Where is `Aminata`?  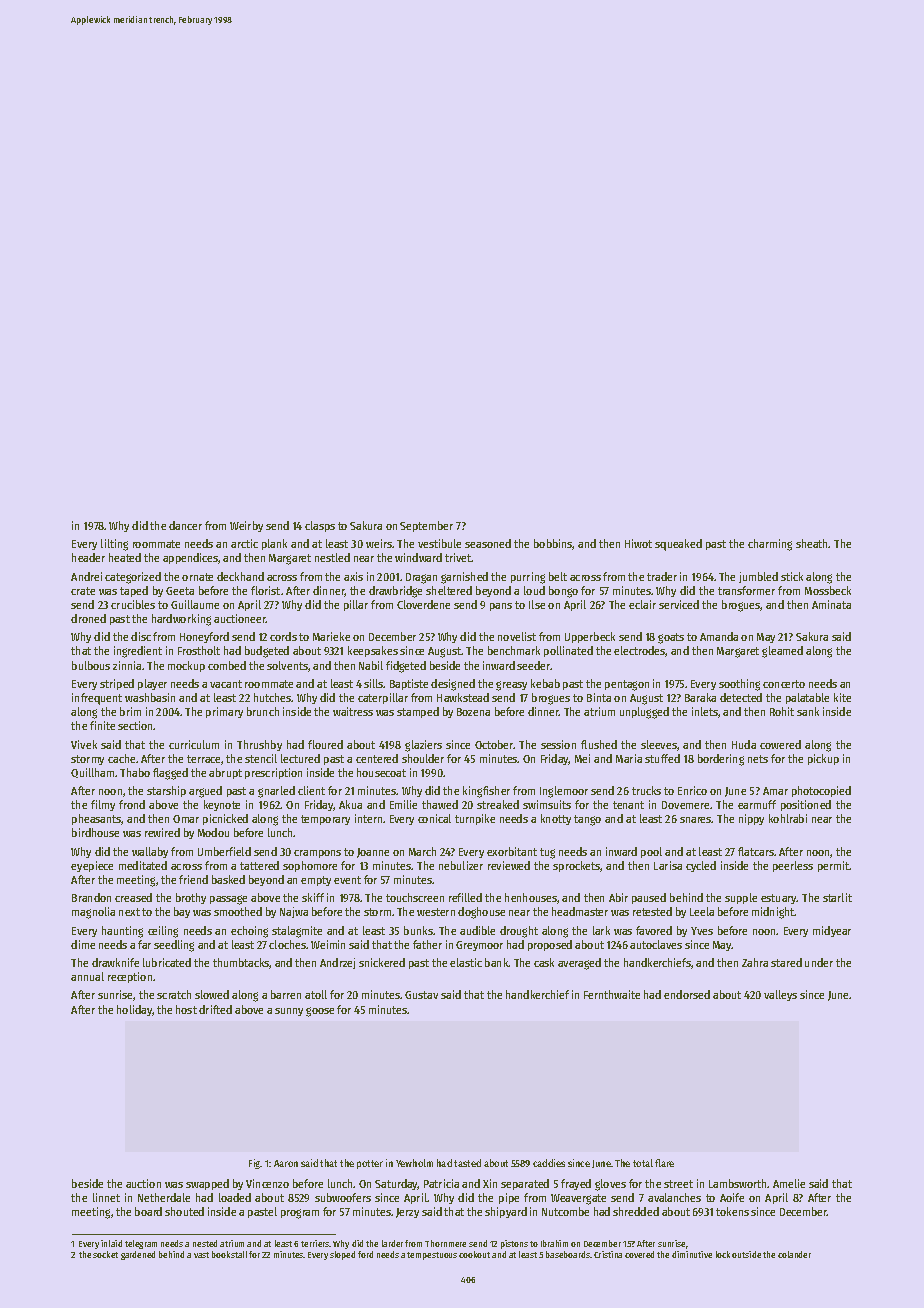
Aminata is located at coordinates (831, 604).
